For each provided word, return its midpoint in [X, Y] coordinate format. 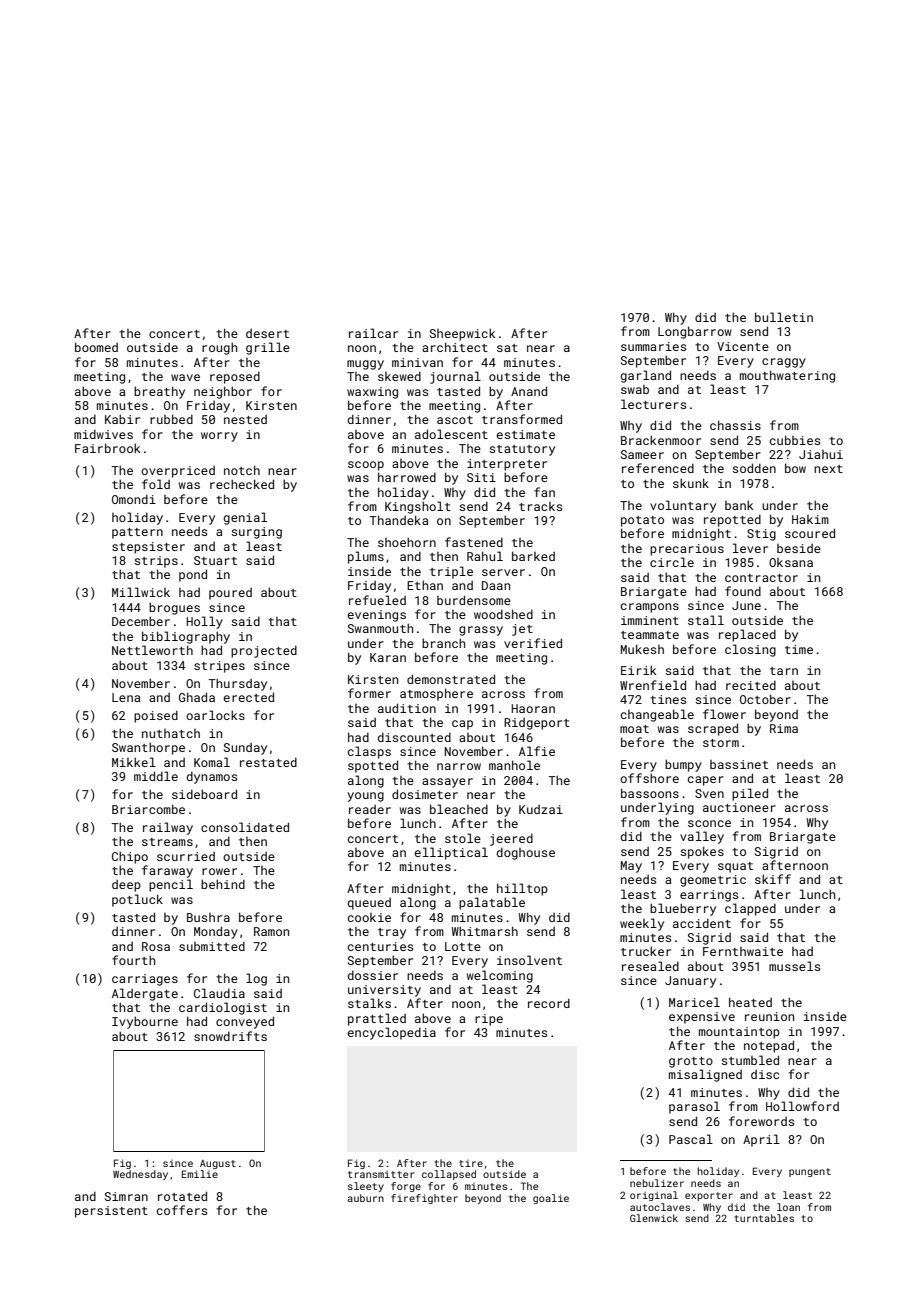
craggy [784, 363]
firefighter [424, 1199]
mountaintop [739, 1033]
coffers [182, 1210]
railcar [373, 333]
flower [724, 714]
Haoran [533, 708]
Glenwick [654, 1218]
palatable [492, 903]
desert [267, 333]
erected [248, 697]
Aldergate [145, 994]
